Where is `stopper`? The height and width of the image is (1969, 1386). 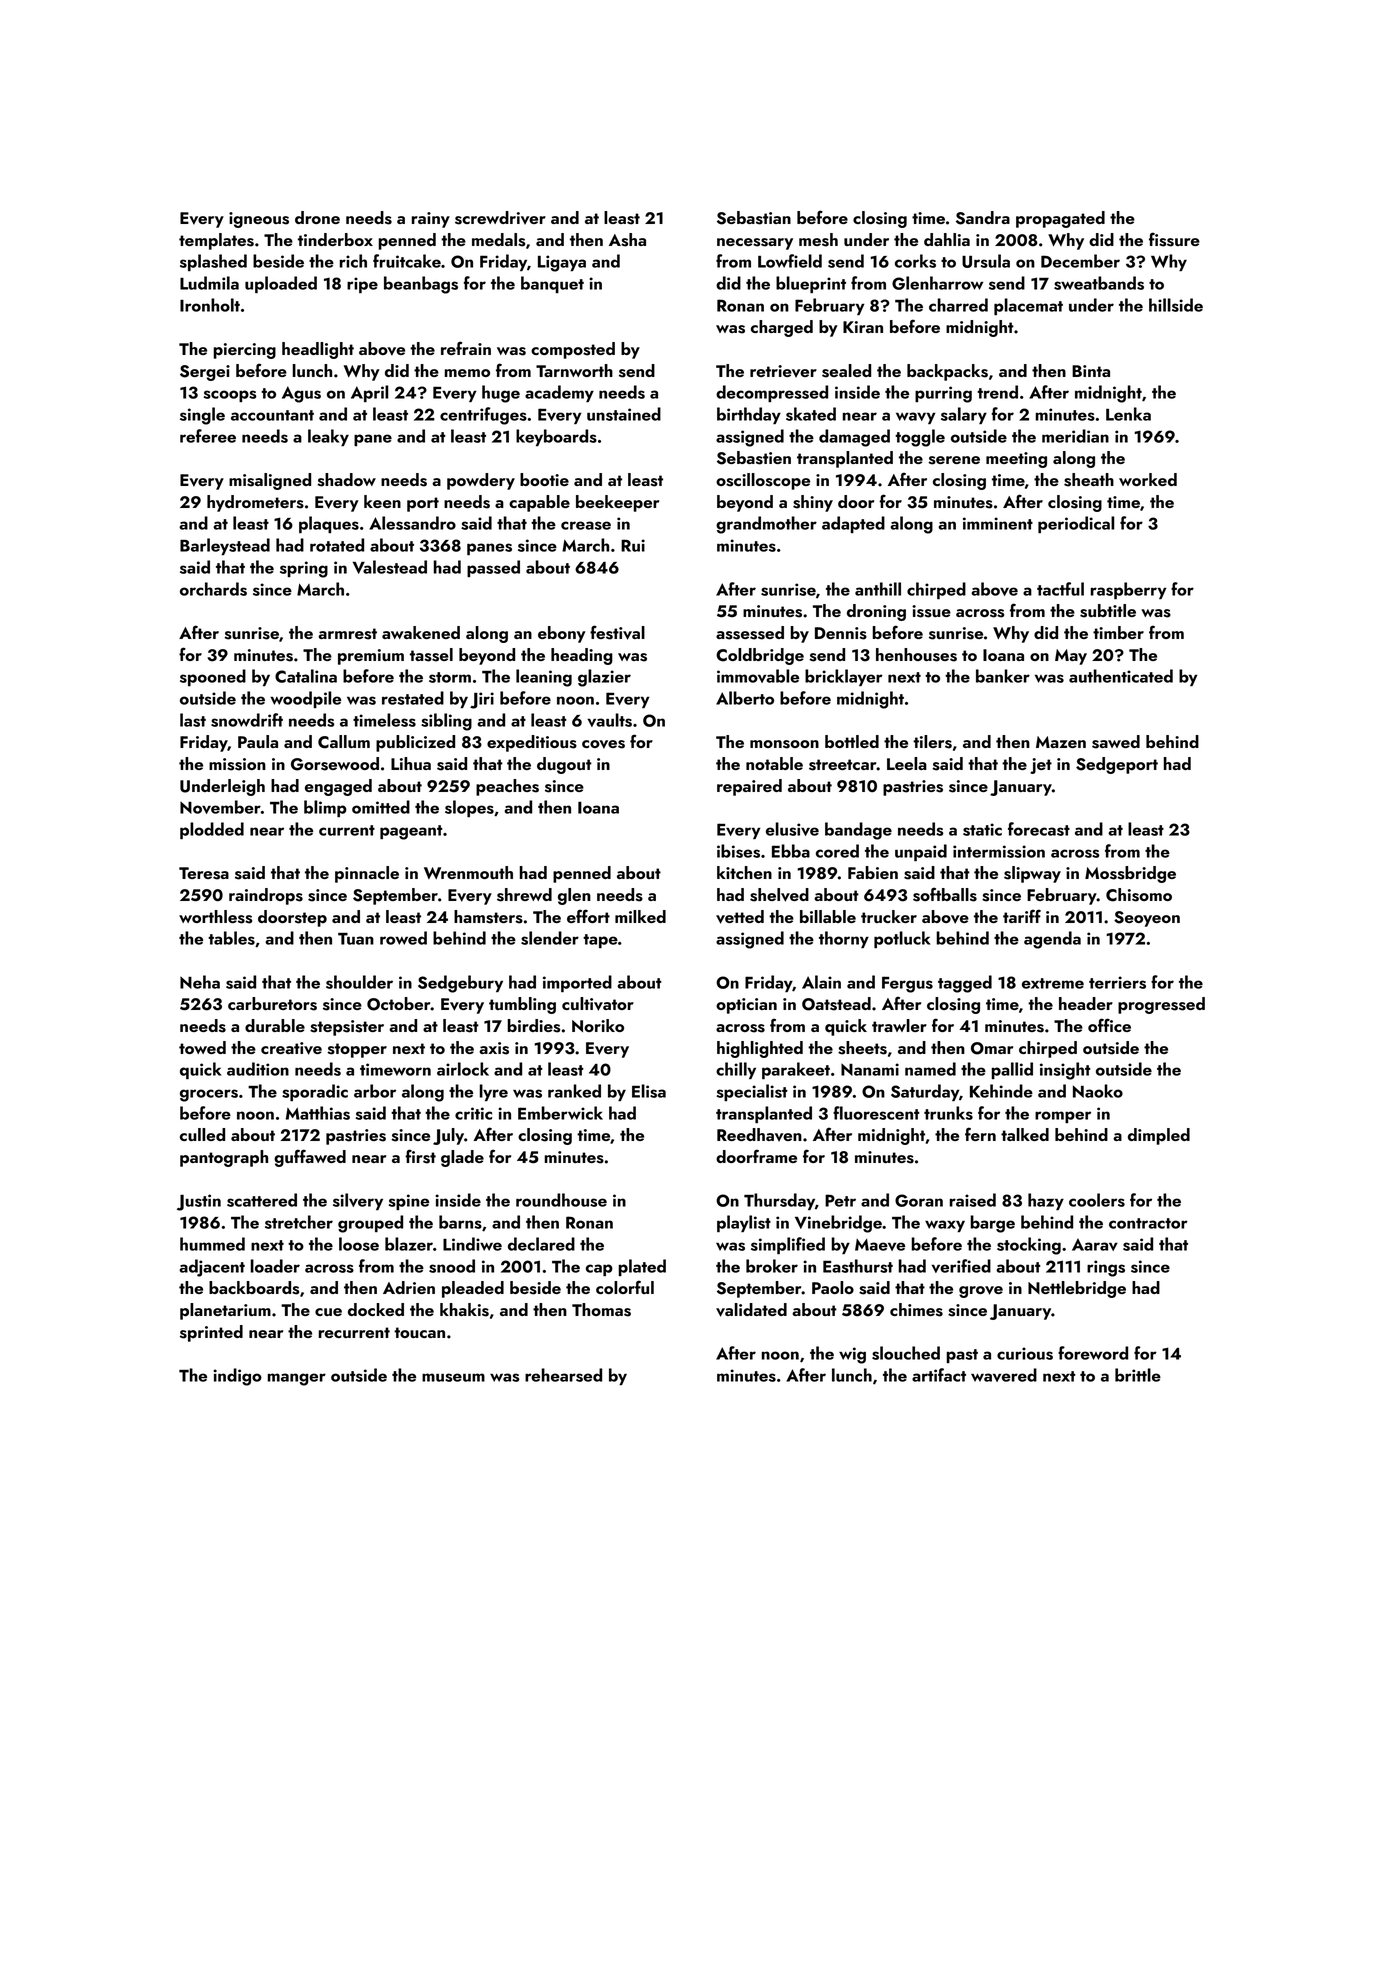 stopper is located at coordinates (357, 1050).
